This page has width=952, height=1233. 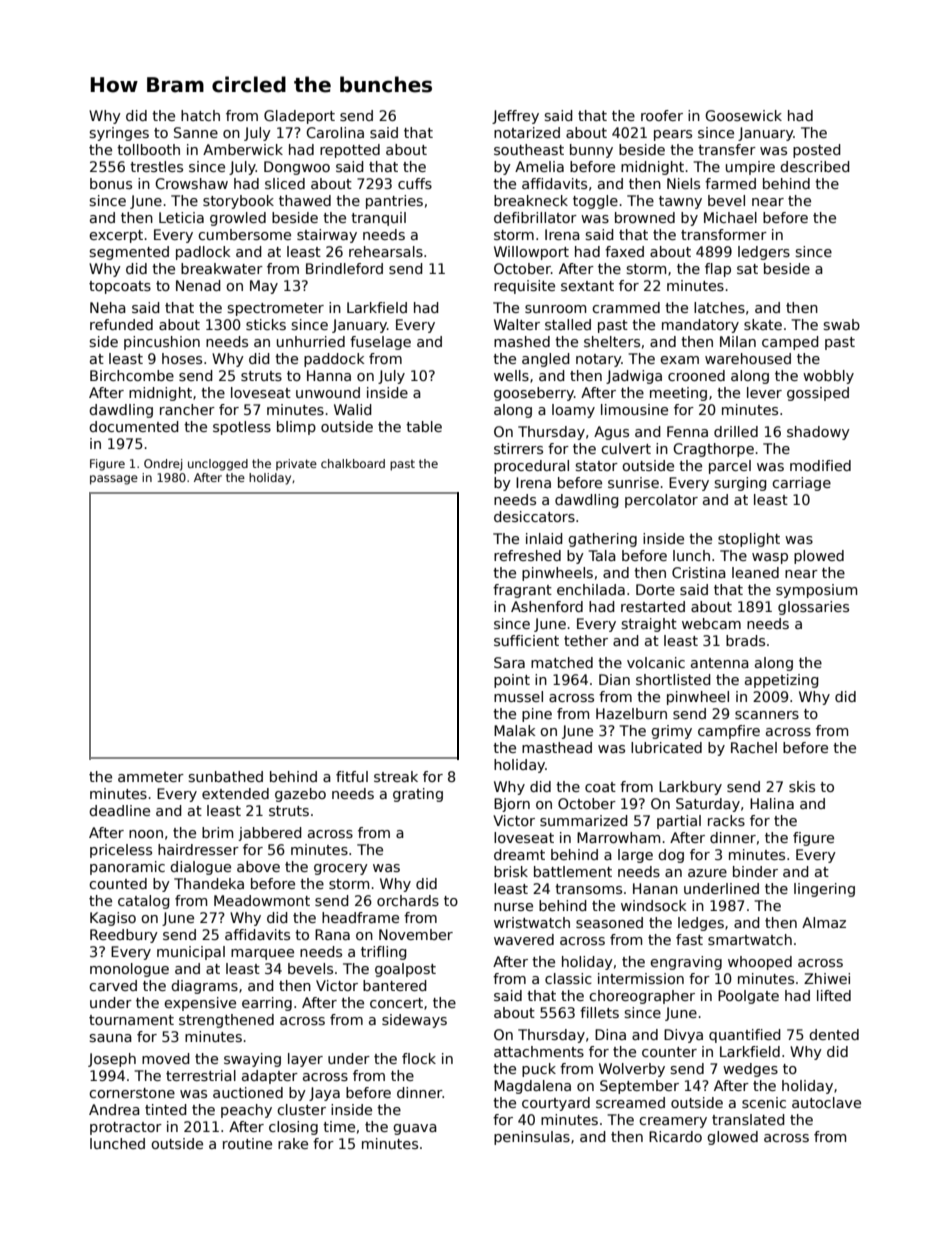 I want to click on flap, so click(x=718, y=270).
